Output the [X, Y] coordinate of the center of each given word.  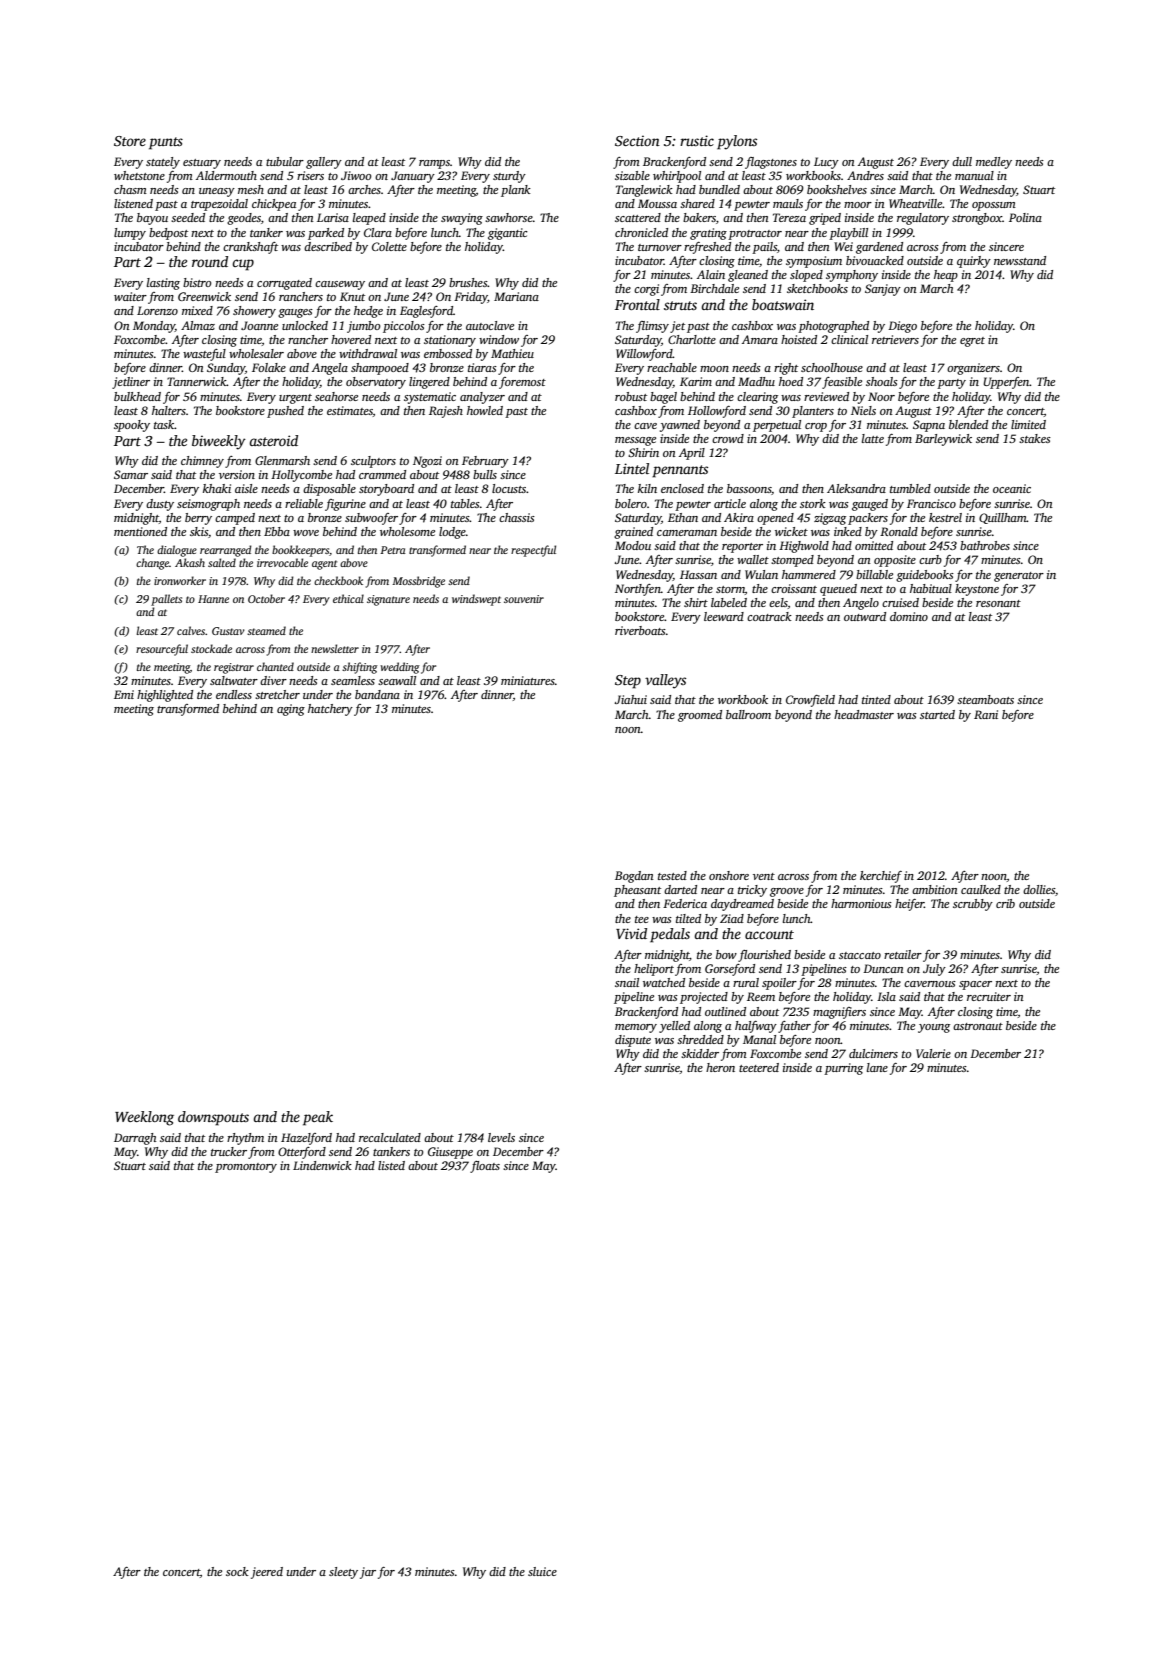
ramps [434, 164]
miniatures [528, 680]
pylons [737, 142]
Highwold [804, 547]
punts [166, 143]
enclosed [682, 488]
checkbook [338, 580]
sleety [343, 1573]
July [934, 970]
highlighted [165, 696]
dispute [633, 1041]
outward [865, 616]
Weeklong [144, 1118]
